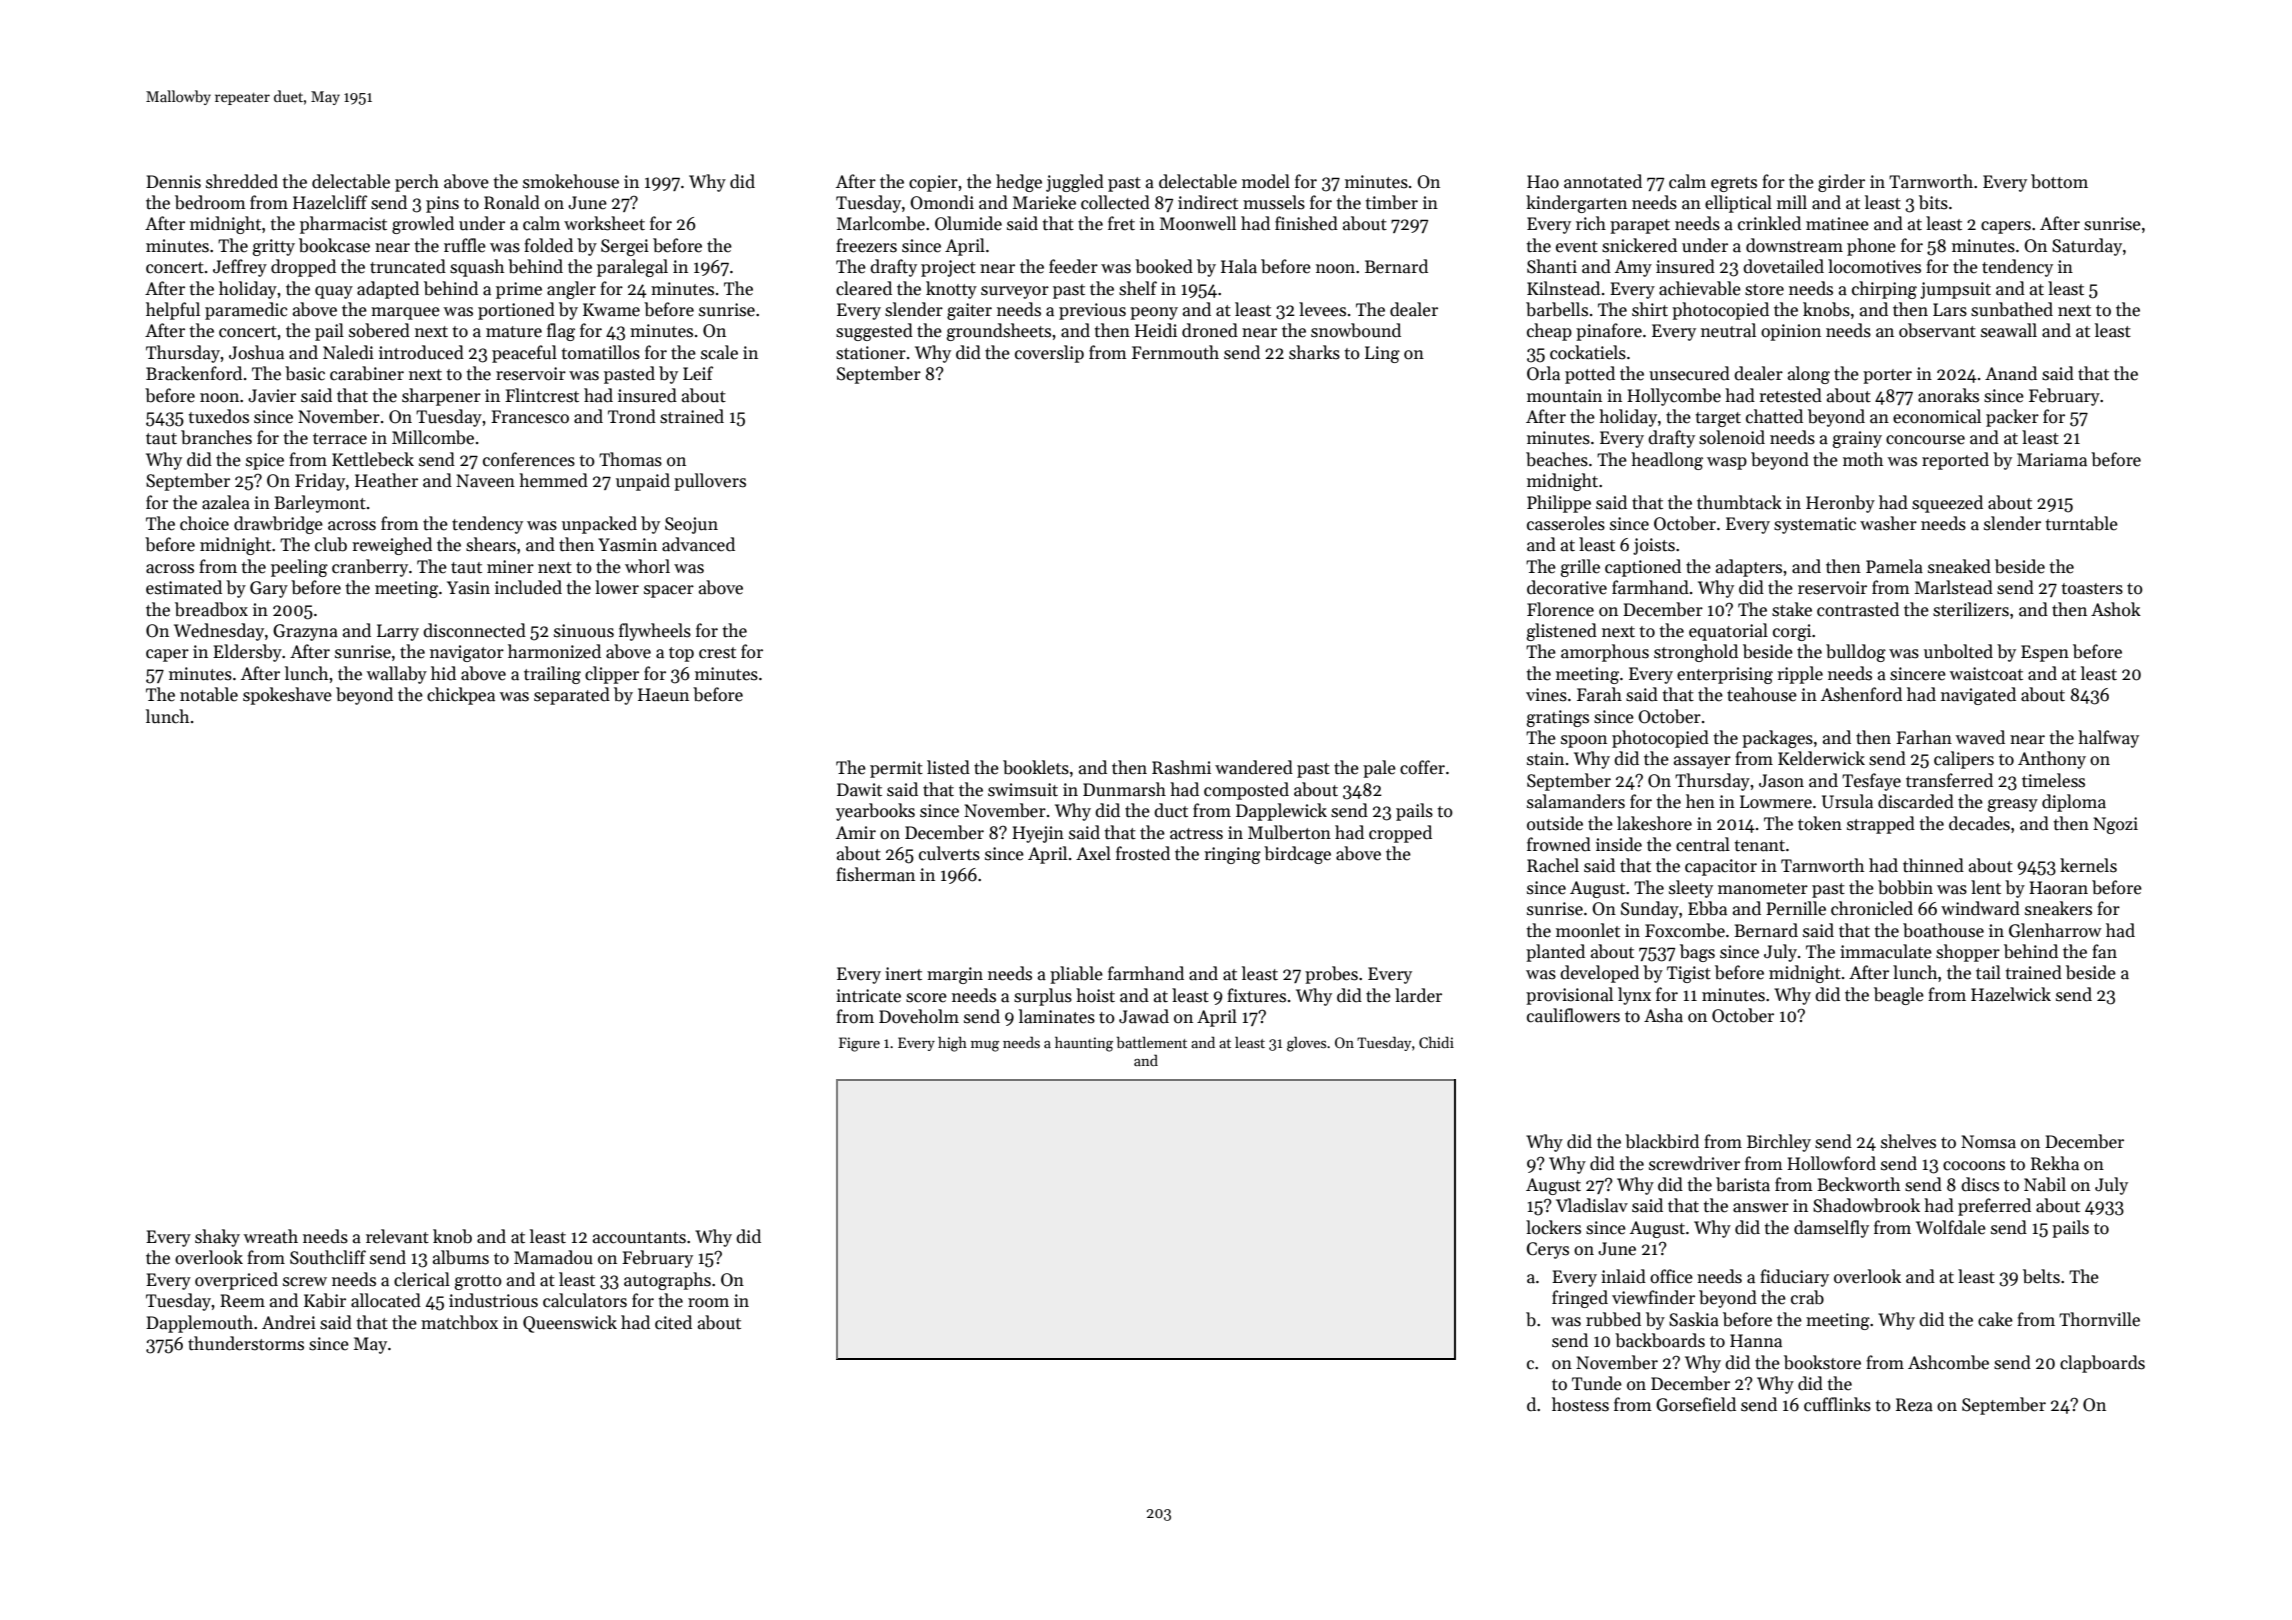 The width and height of the screenshot is (2292, 1620). Describe the element at coordinates (1968, 953) in the screenshot. I see `shopper` at that location.
